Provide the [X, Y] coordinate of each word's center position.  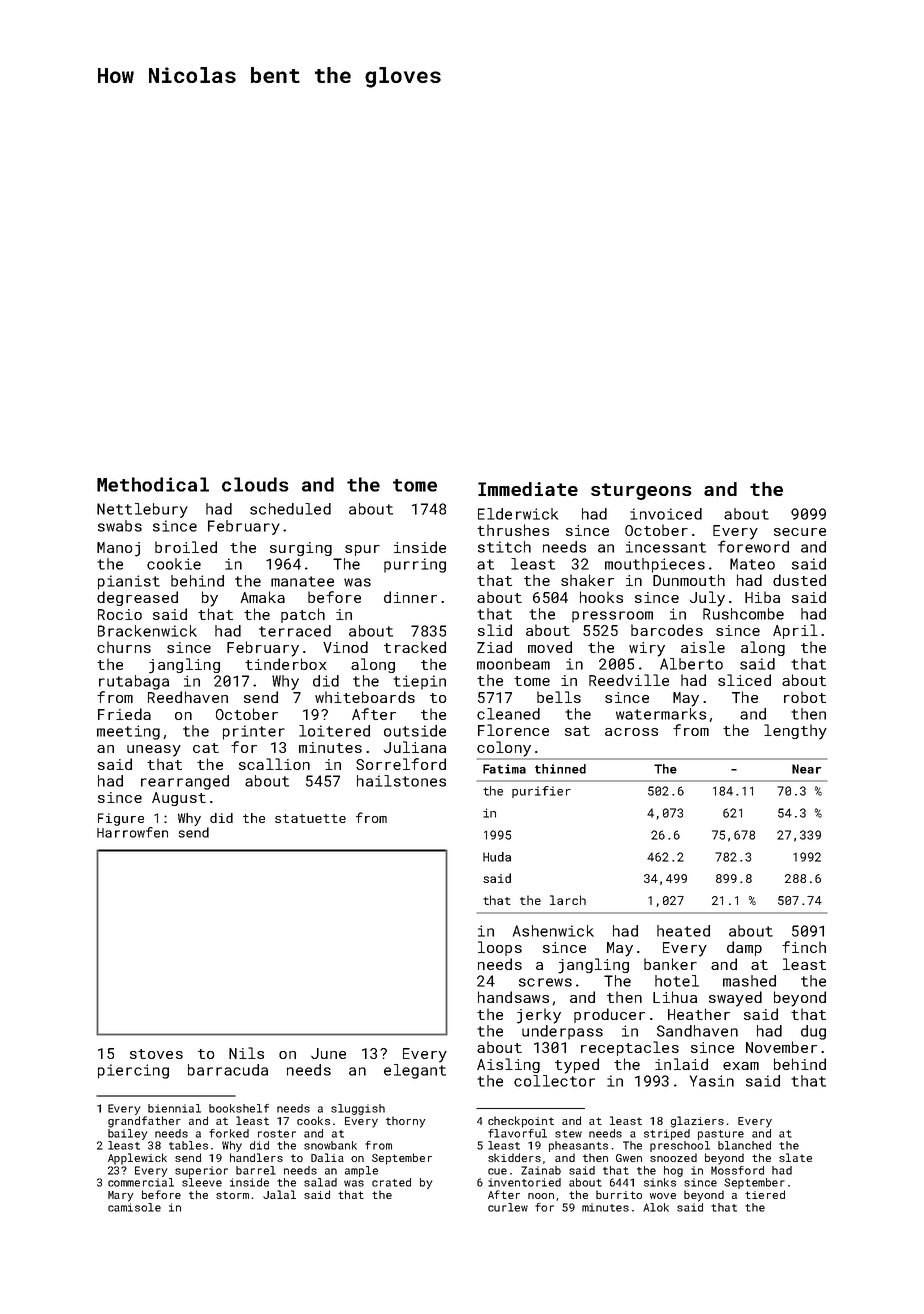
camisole [134, 1207]
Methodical [153, 484]
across [631, 732]
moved [550, 647]
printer [254, 732]
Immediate [528, 489]
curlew [508, 1207]
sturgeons [641, 491]
